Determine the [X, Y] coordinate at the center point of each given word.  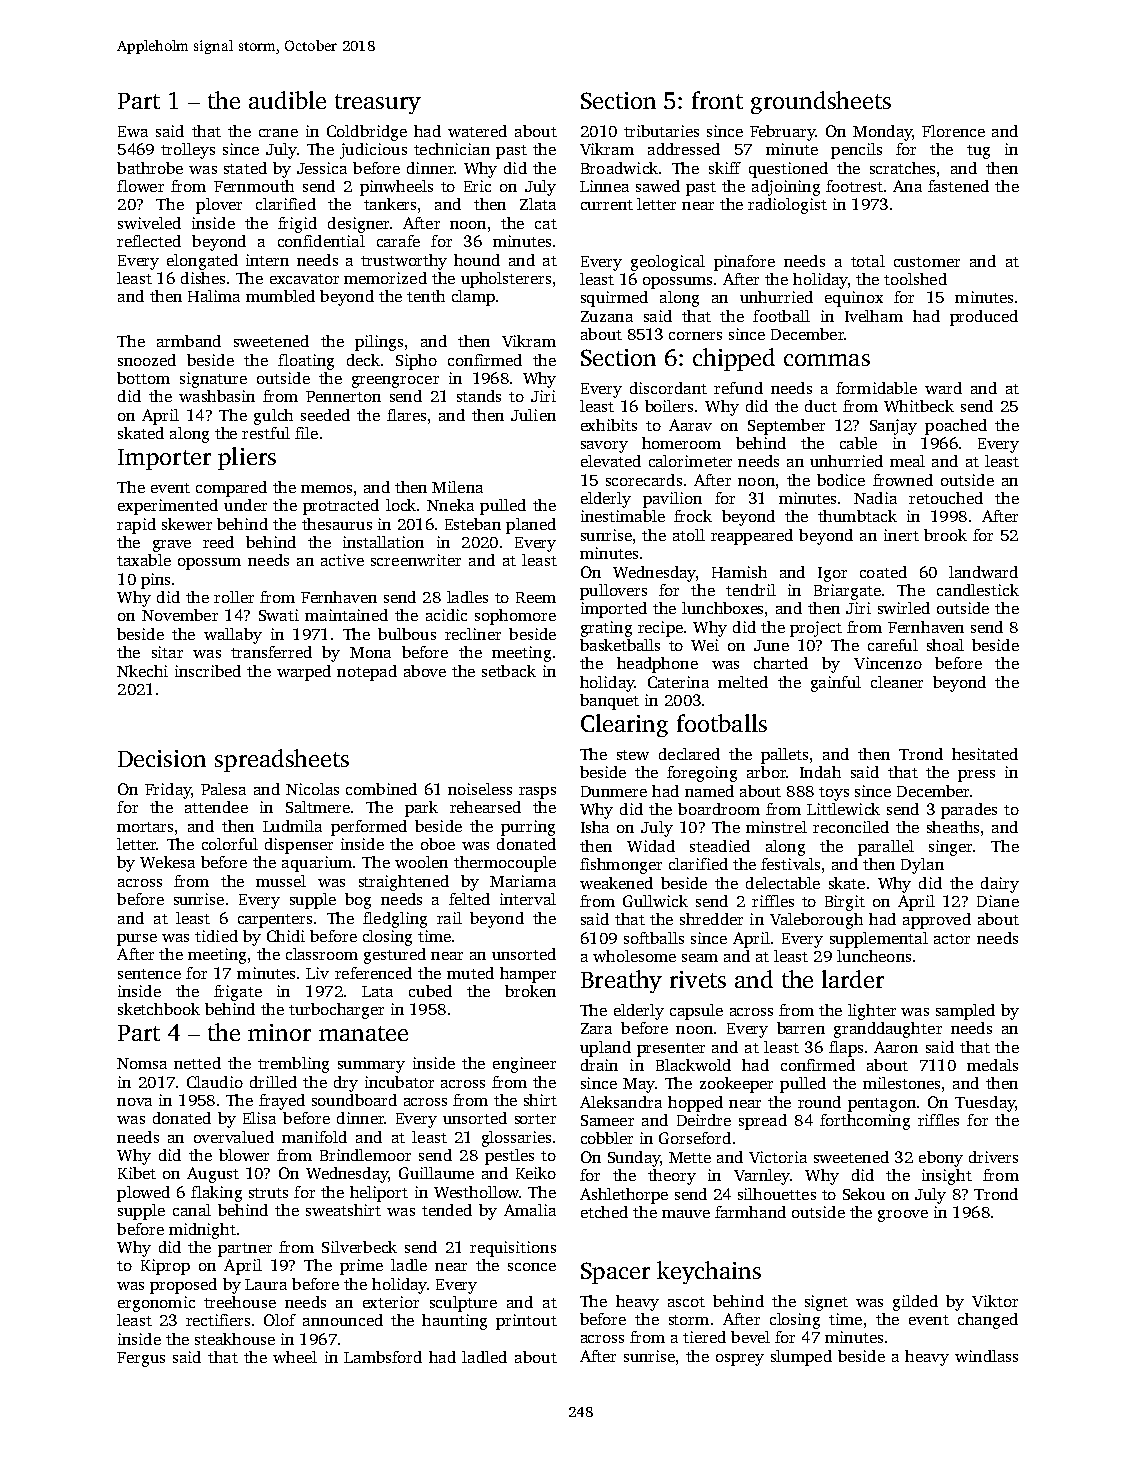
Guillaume [436, 1173]
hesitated [985, 754]
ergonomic [156, 1304]
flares [406, 415]
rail [449, 918]
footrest [854, 186]
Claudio [215, 1082]
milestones [901, 1083]
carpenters [275, 921]
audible [287, 100]
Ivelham [874, 316]
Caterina [678, 682]
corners [695, 336]
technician [452, 149]
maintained [346, 615]
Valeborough [816, 921]
